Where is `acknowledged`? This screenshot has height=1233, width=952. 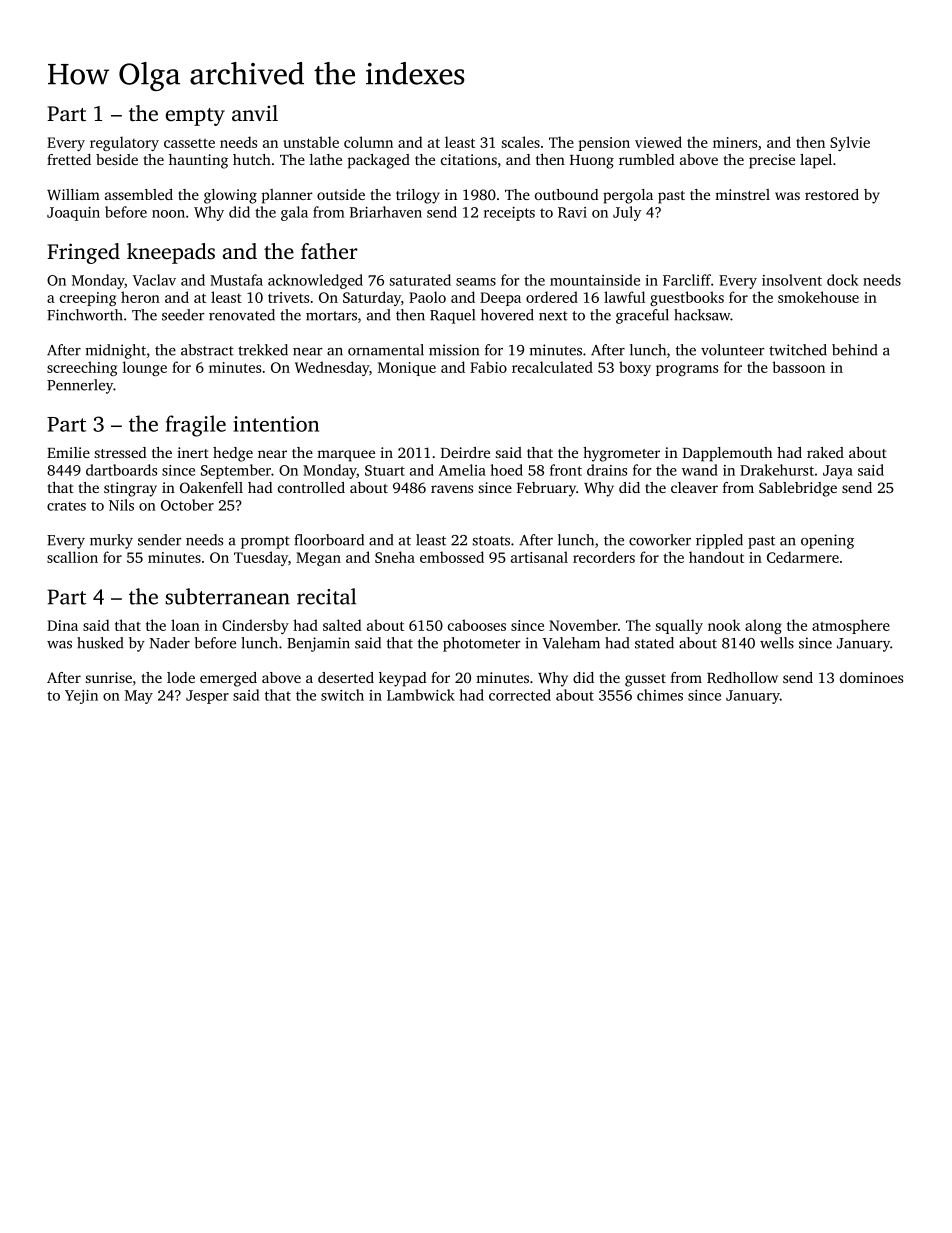
acknowledged is located at coordinates (315, 281).
